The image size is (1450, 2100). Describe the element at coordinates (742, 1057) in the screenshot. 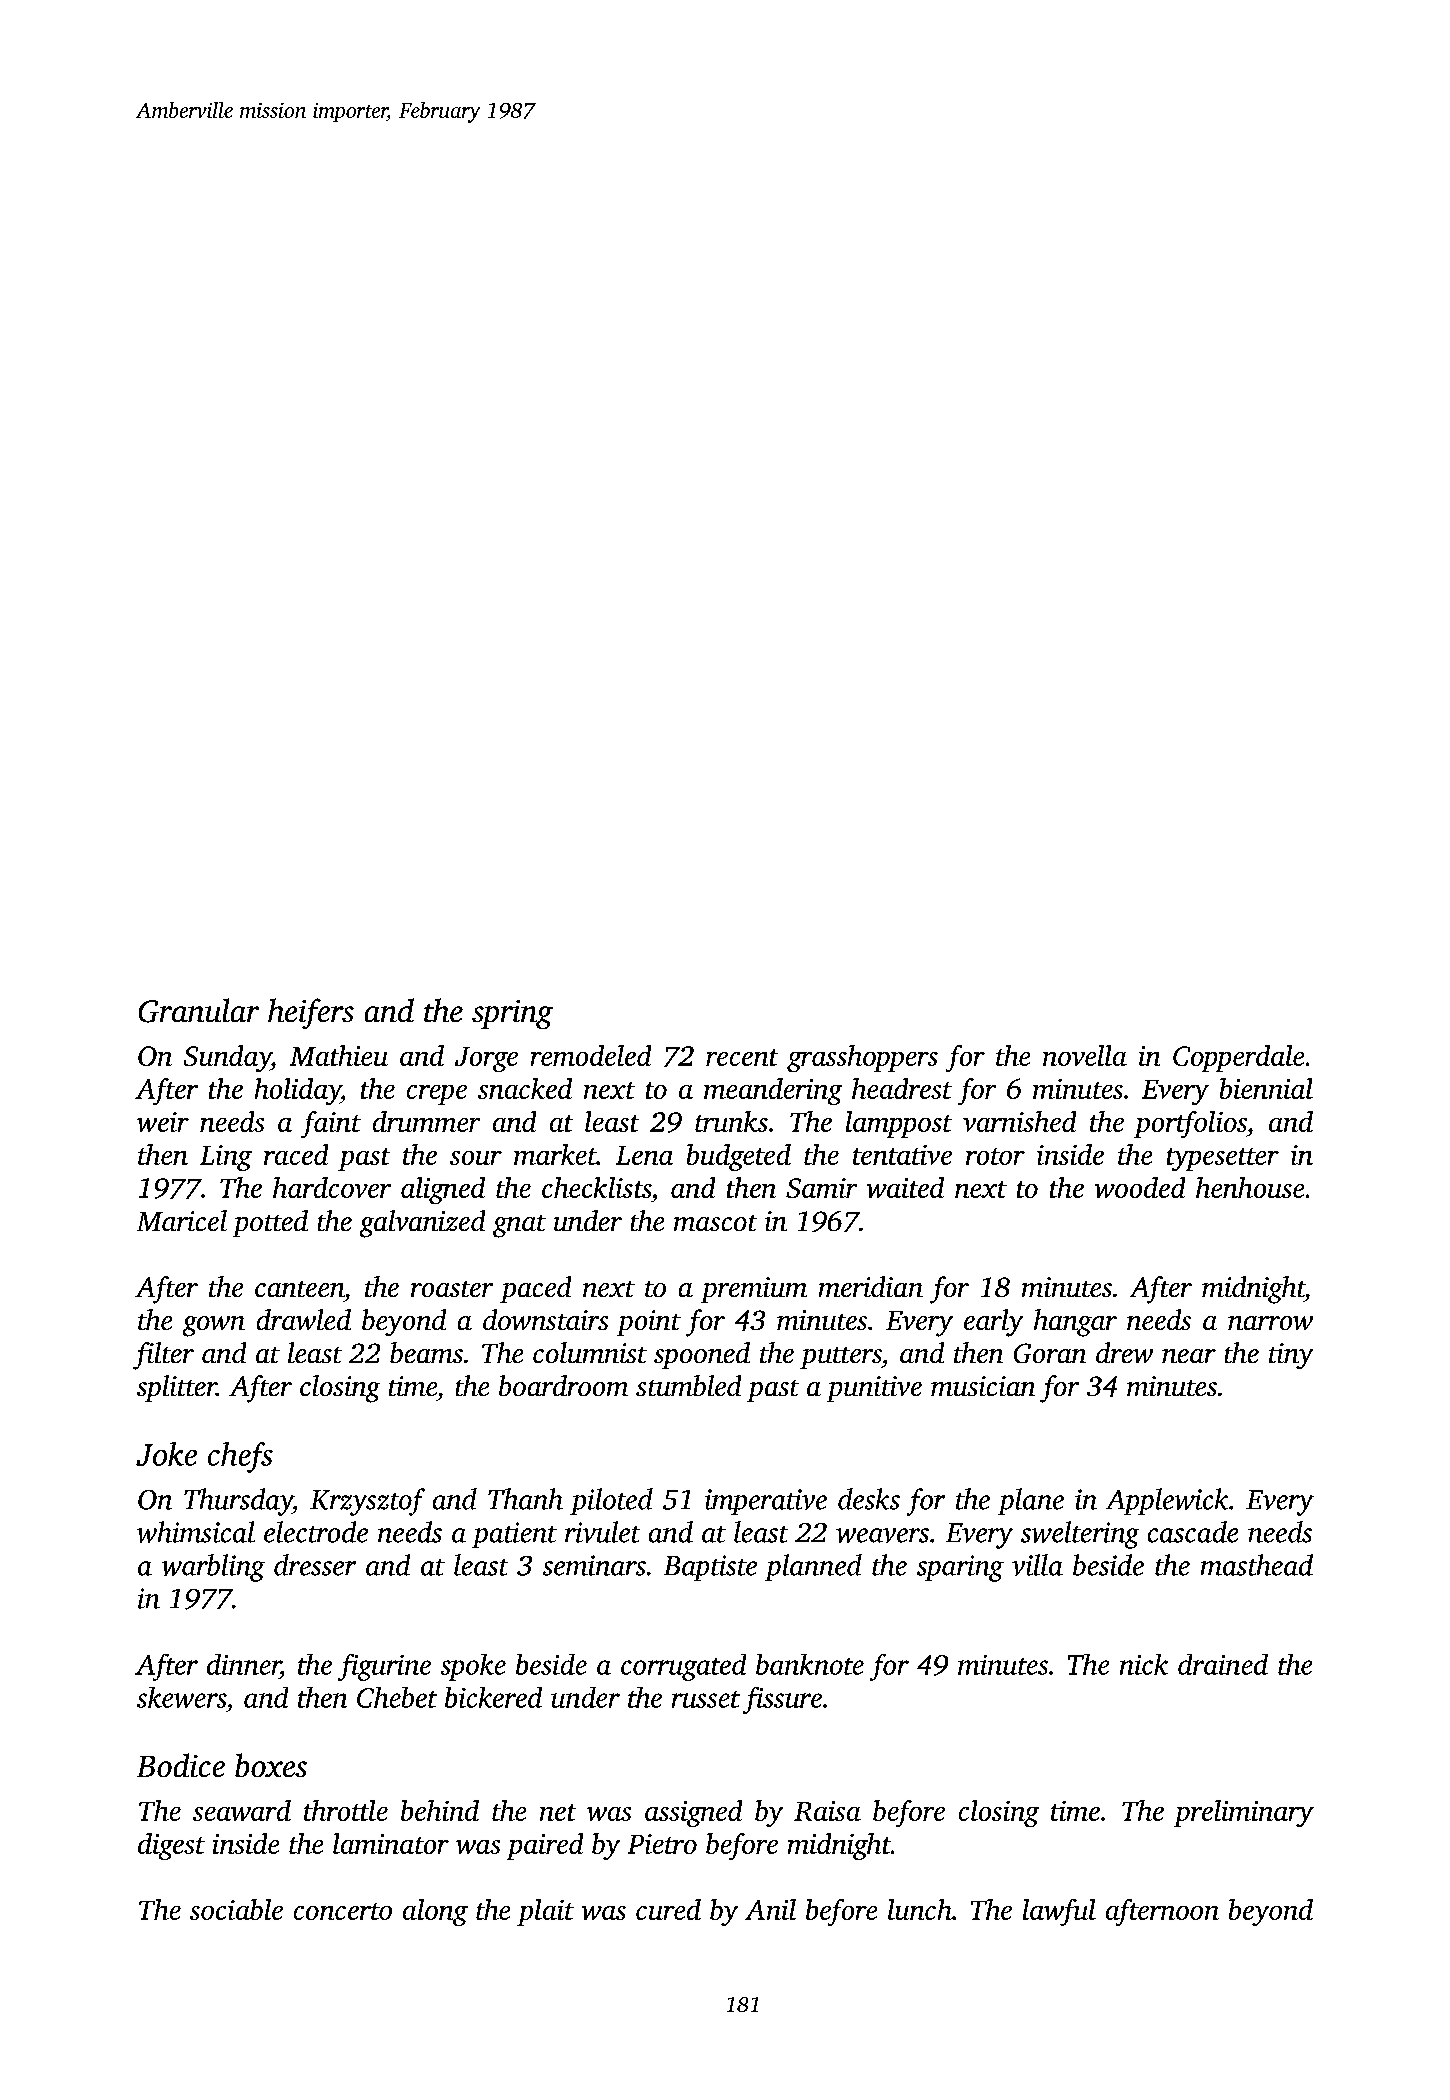

I see `recent` at that location.
